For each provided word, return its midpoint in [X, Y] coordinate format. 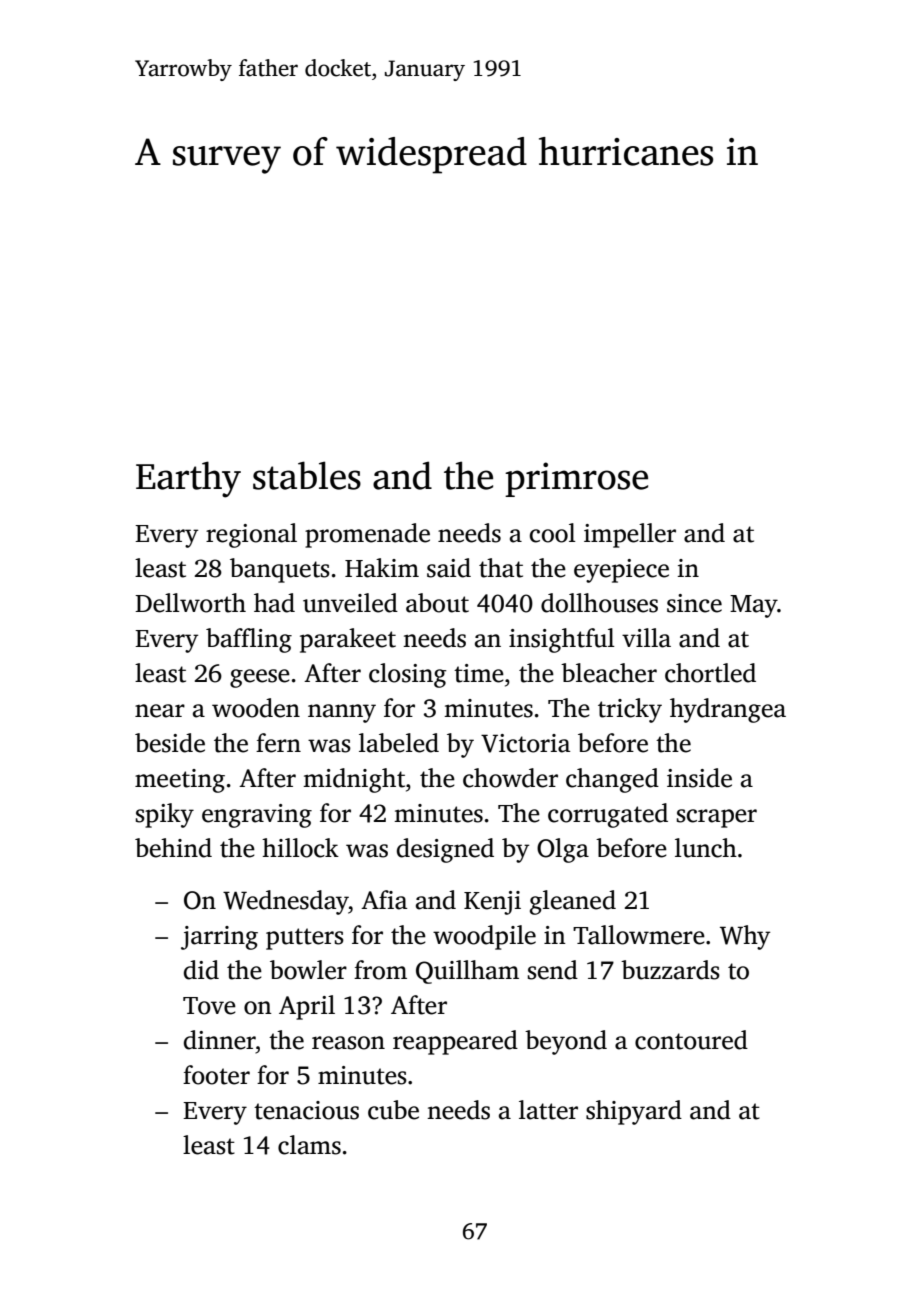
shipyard [634, 1112]
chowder [510, 778]
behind [173, 848]
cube [393, 1110]
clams [309, 1145]
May [753, 606]
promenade [367, 535]
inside [699, 778]
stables [307, 475]
